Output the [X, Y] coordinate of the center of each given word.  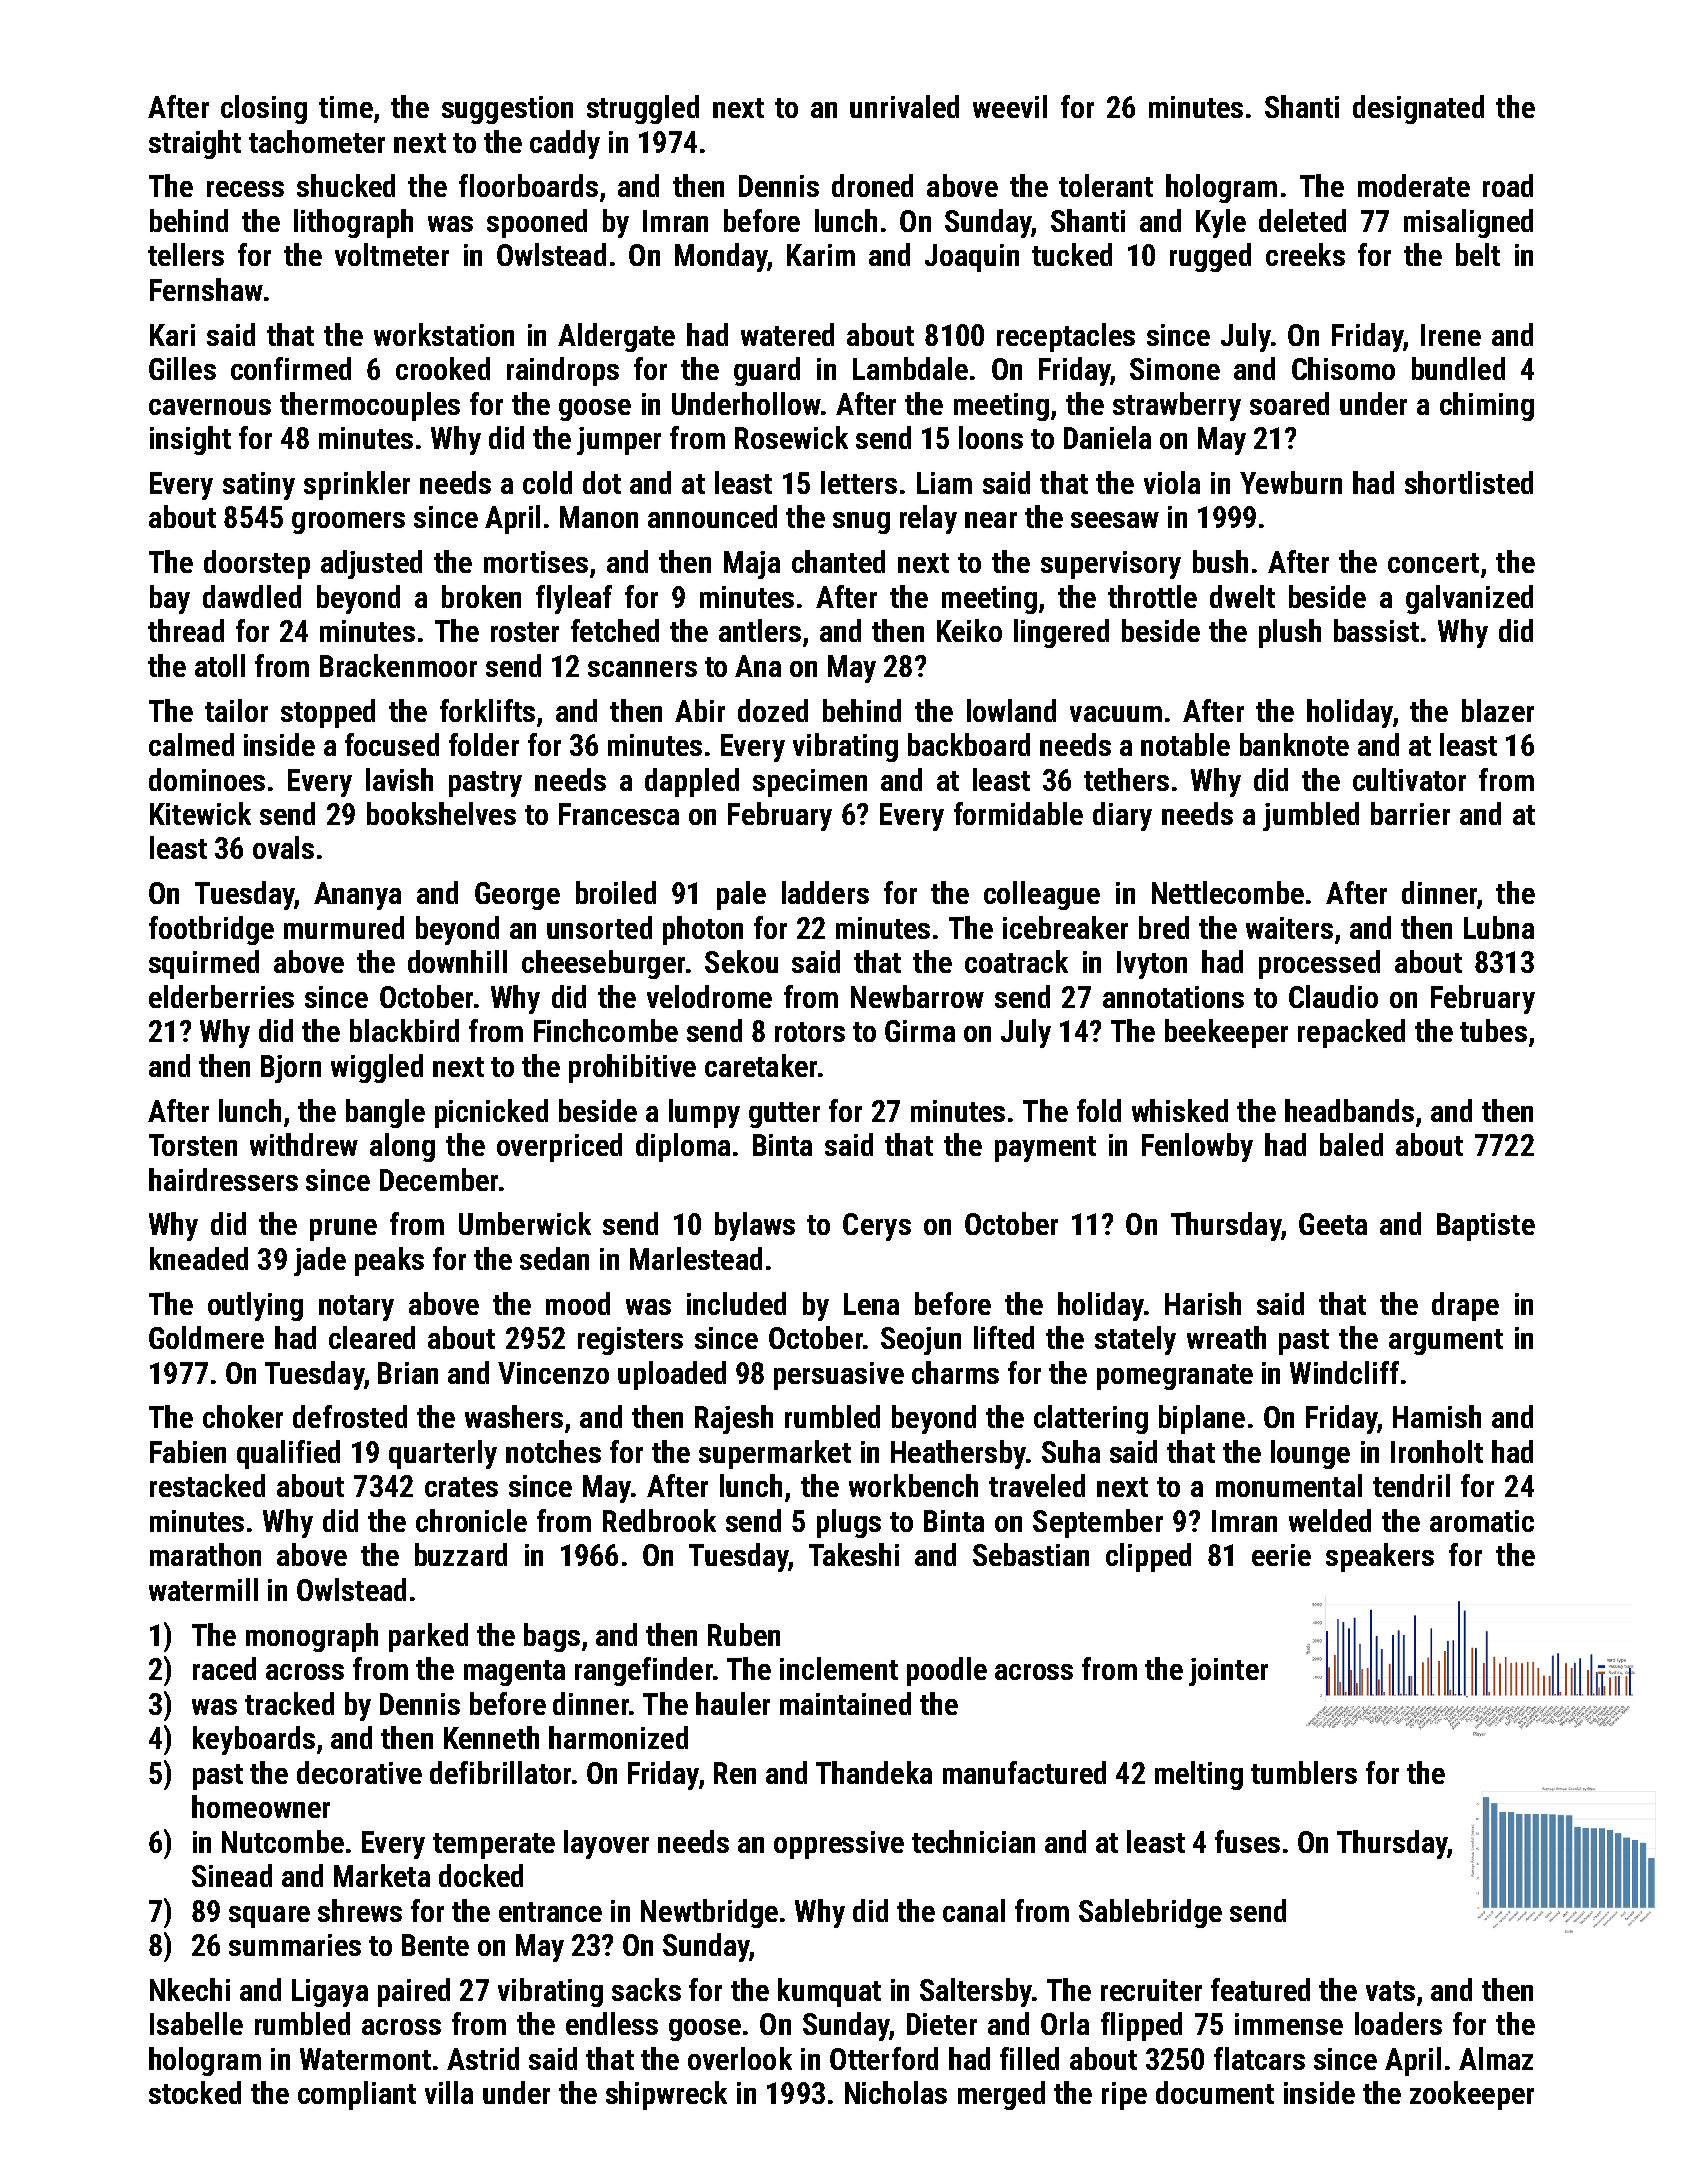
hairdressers [223, 1179]
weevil [1010, 106]
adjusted [371, 564]
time [346, 107]
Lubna [1499, 927]
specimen [810, 783]
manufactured [1024, 1772]
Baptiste [1486, 1227]
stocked [195, 2092]
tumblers [1304, 1772]
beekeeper [1226, 1033]
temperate [494, 1846]
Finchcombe [606, 1030]
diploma [683, 1147]
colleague [1042, 895]
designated [1418, 109]
